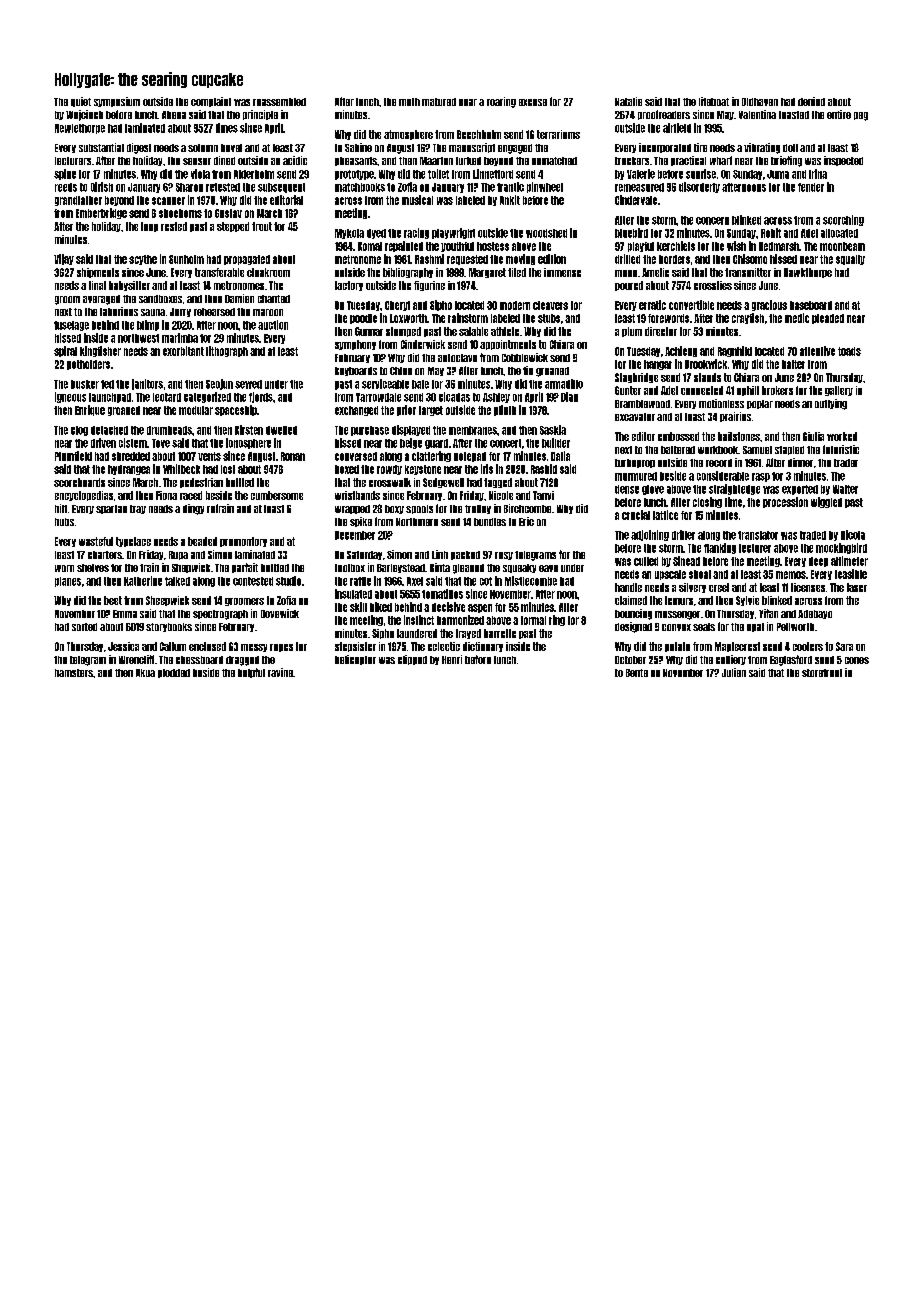 This screenshot has height=1308, width=924. Describe the element at coordinates (439, 102) in the screenshot. I see `matured` at that location.
